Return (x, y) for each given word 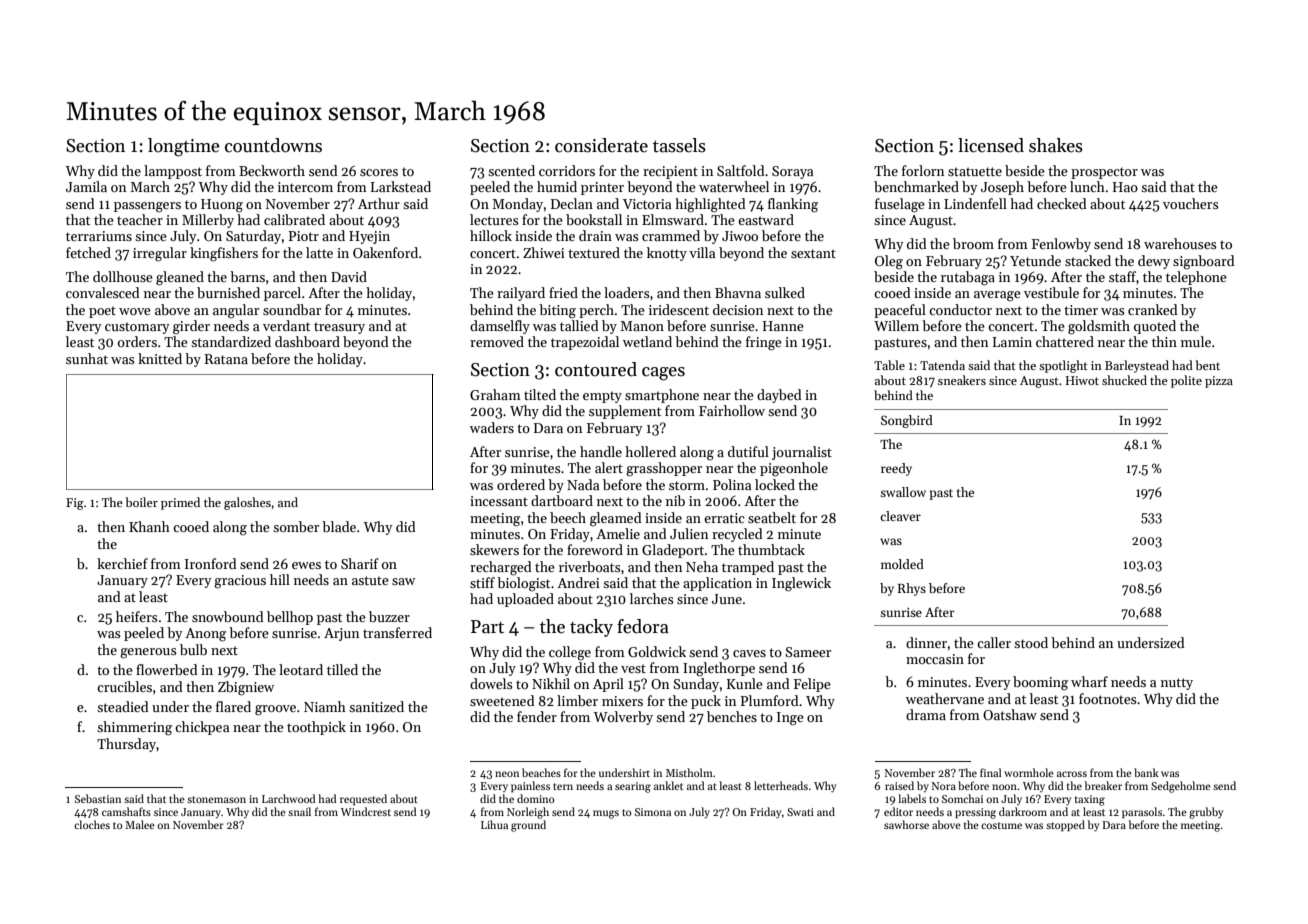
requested (363, 800)
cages (663, 374)
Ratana (226, 359)
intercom (305, 187)
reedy (896, 469)
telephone (1196, 278)
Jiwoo (740, 236)
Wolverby (623, 718)
